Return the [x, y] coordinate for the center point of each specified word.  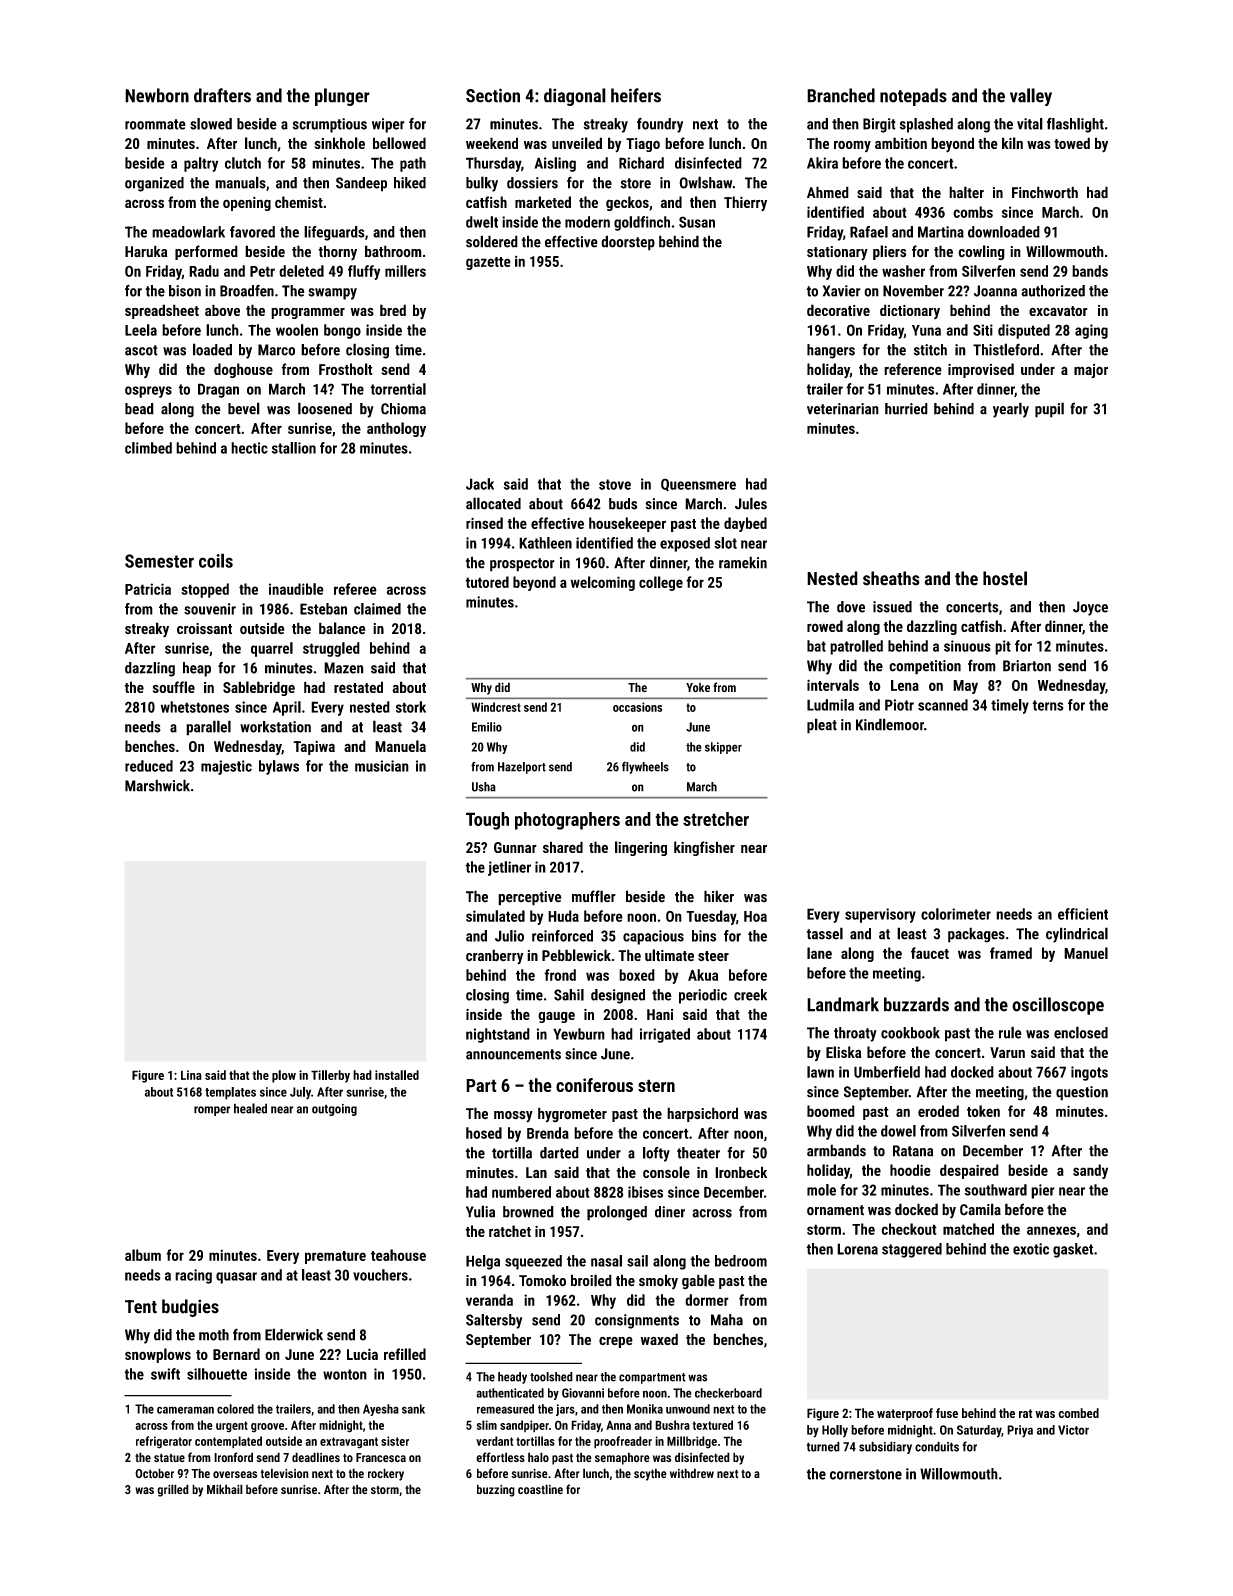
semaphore [622, 1458]
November [913, 291]
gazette [488, 263]
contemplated [228, 1442]
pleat [822, 726]
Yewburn [579, 1034]
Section [493, 95]
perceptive [530, 898]
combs [973, 212]
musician [382, 766]
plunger [342, 97]
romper [212, 1111]
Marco [276, 350]
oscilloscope [1058, 1006]
